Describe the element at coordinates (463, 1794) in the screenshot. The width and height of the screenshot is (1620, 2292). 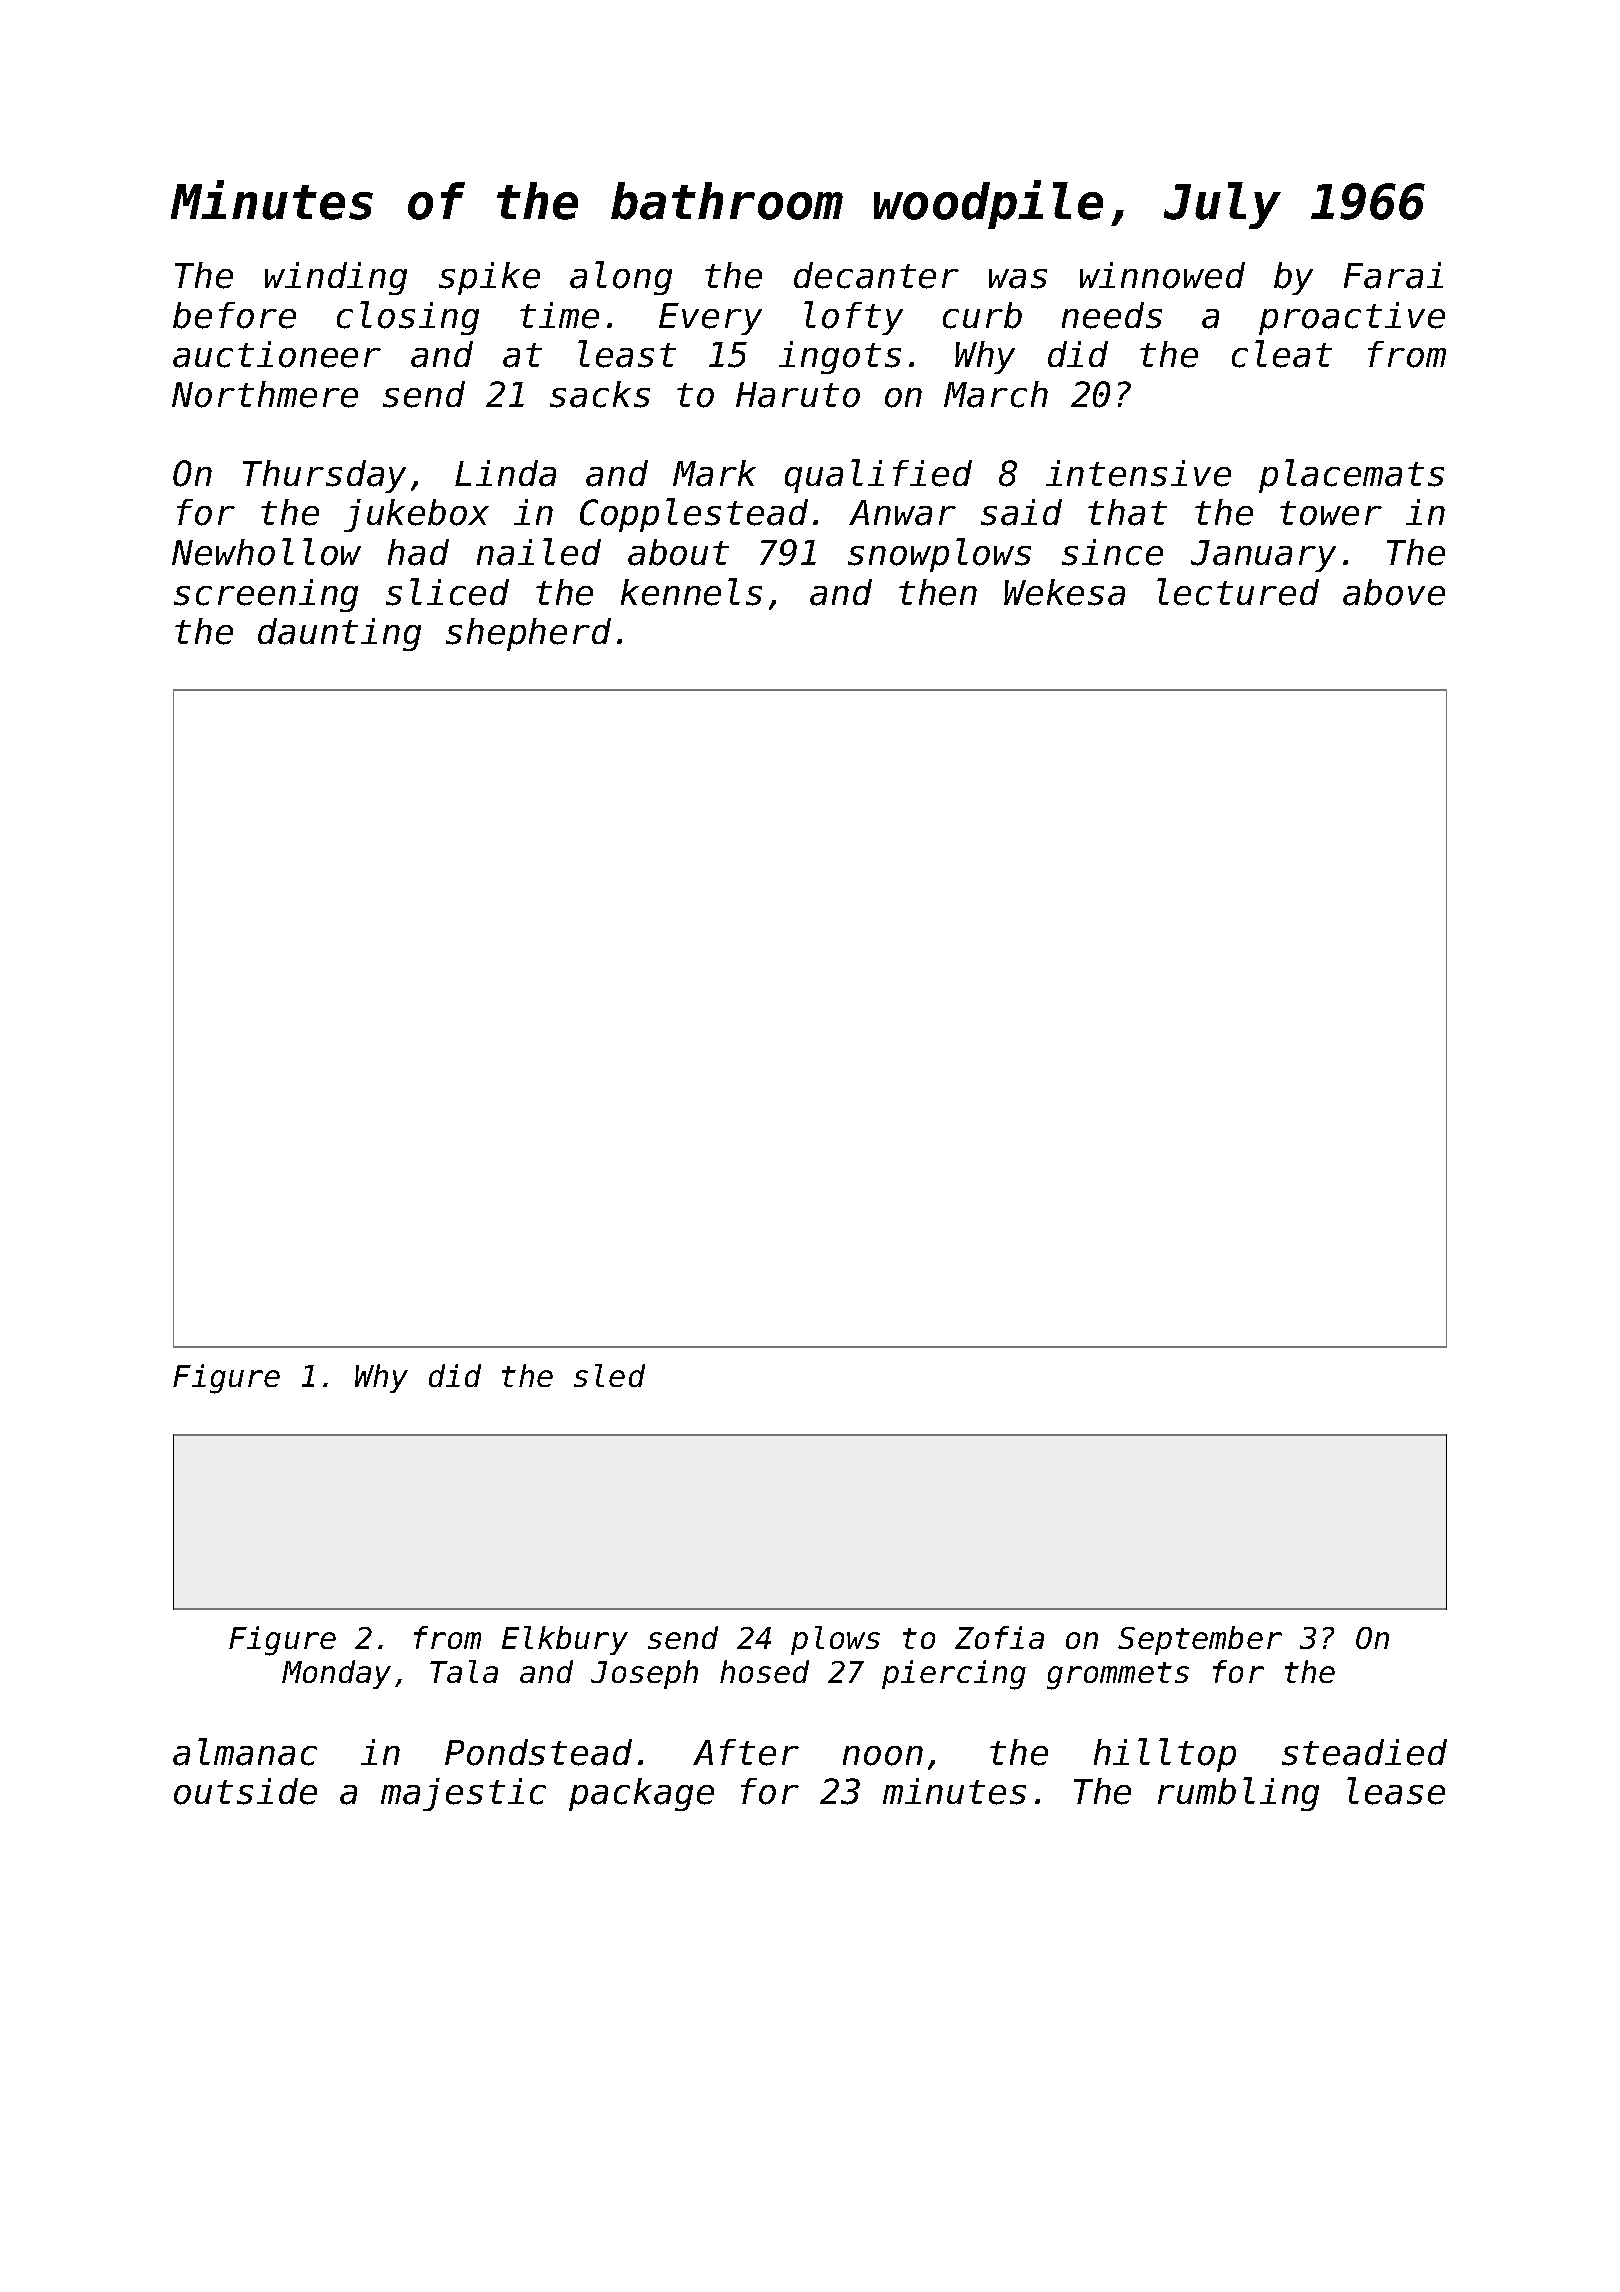
I see `majestic` at that location.
